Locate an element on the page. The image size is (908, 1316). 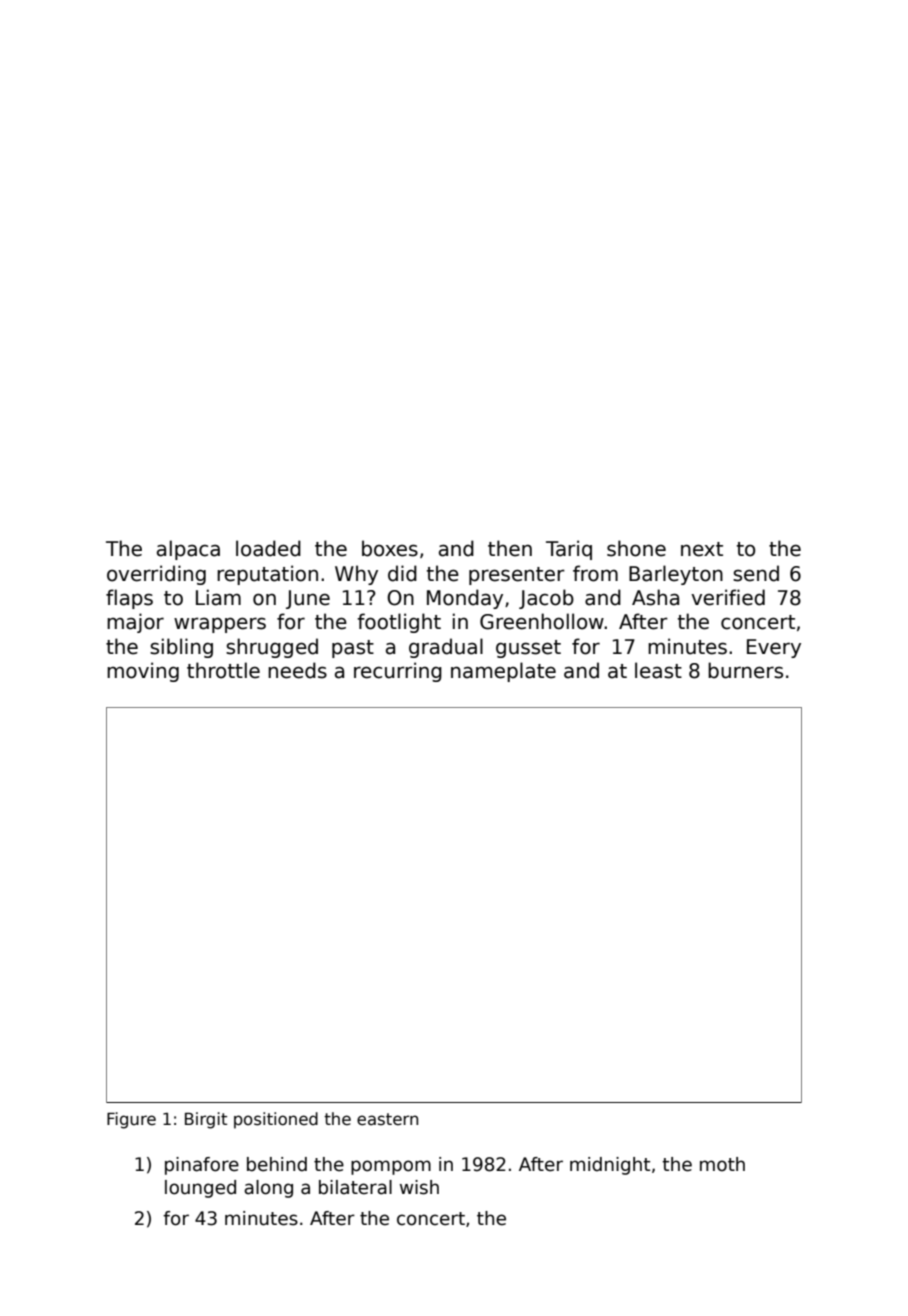
recurring is located at coordinates (398, 672).
